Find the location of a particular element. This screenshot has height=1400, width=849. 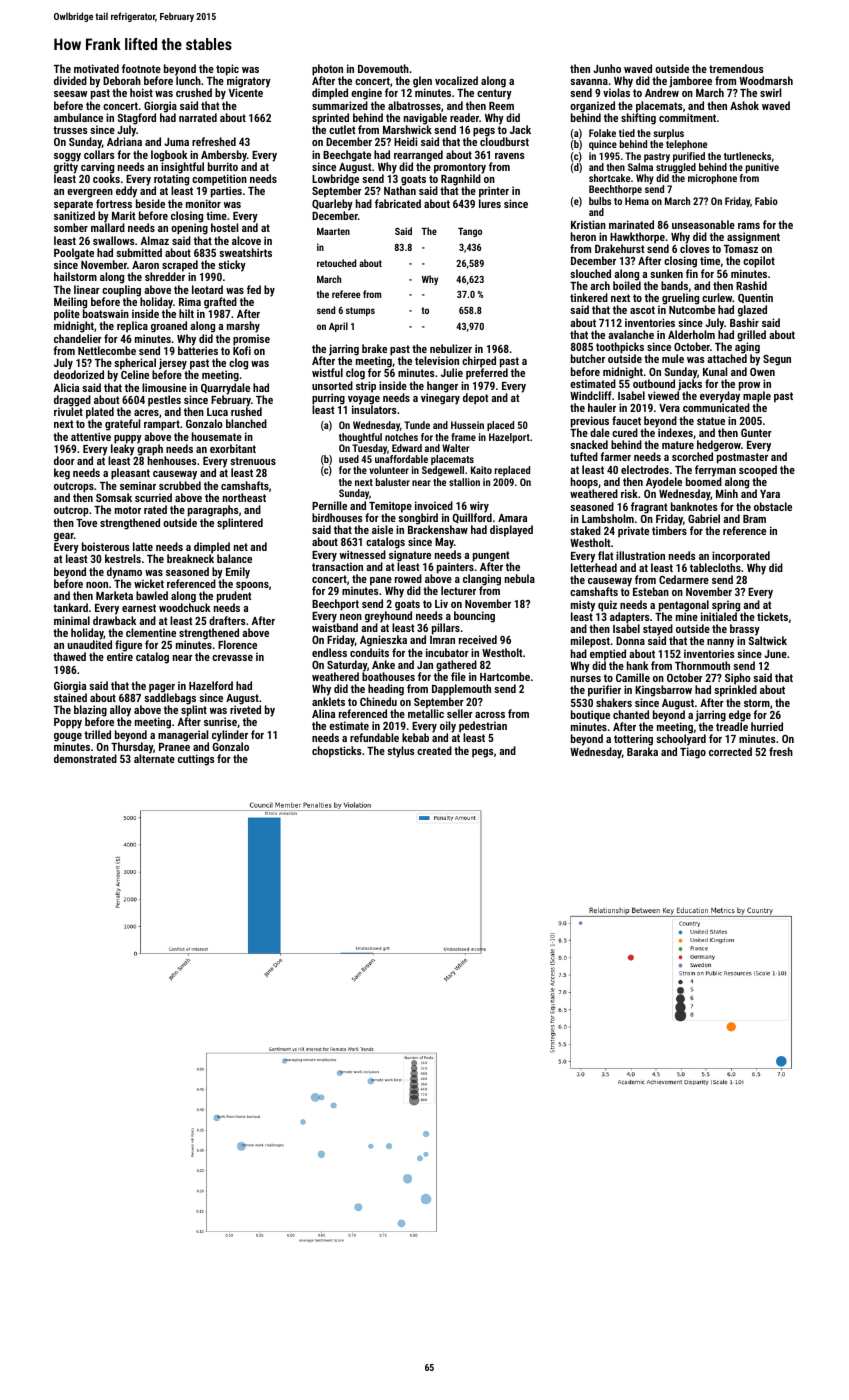

topic is located at coordinates (227, 70).
